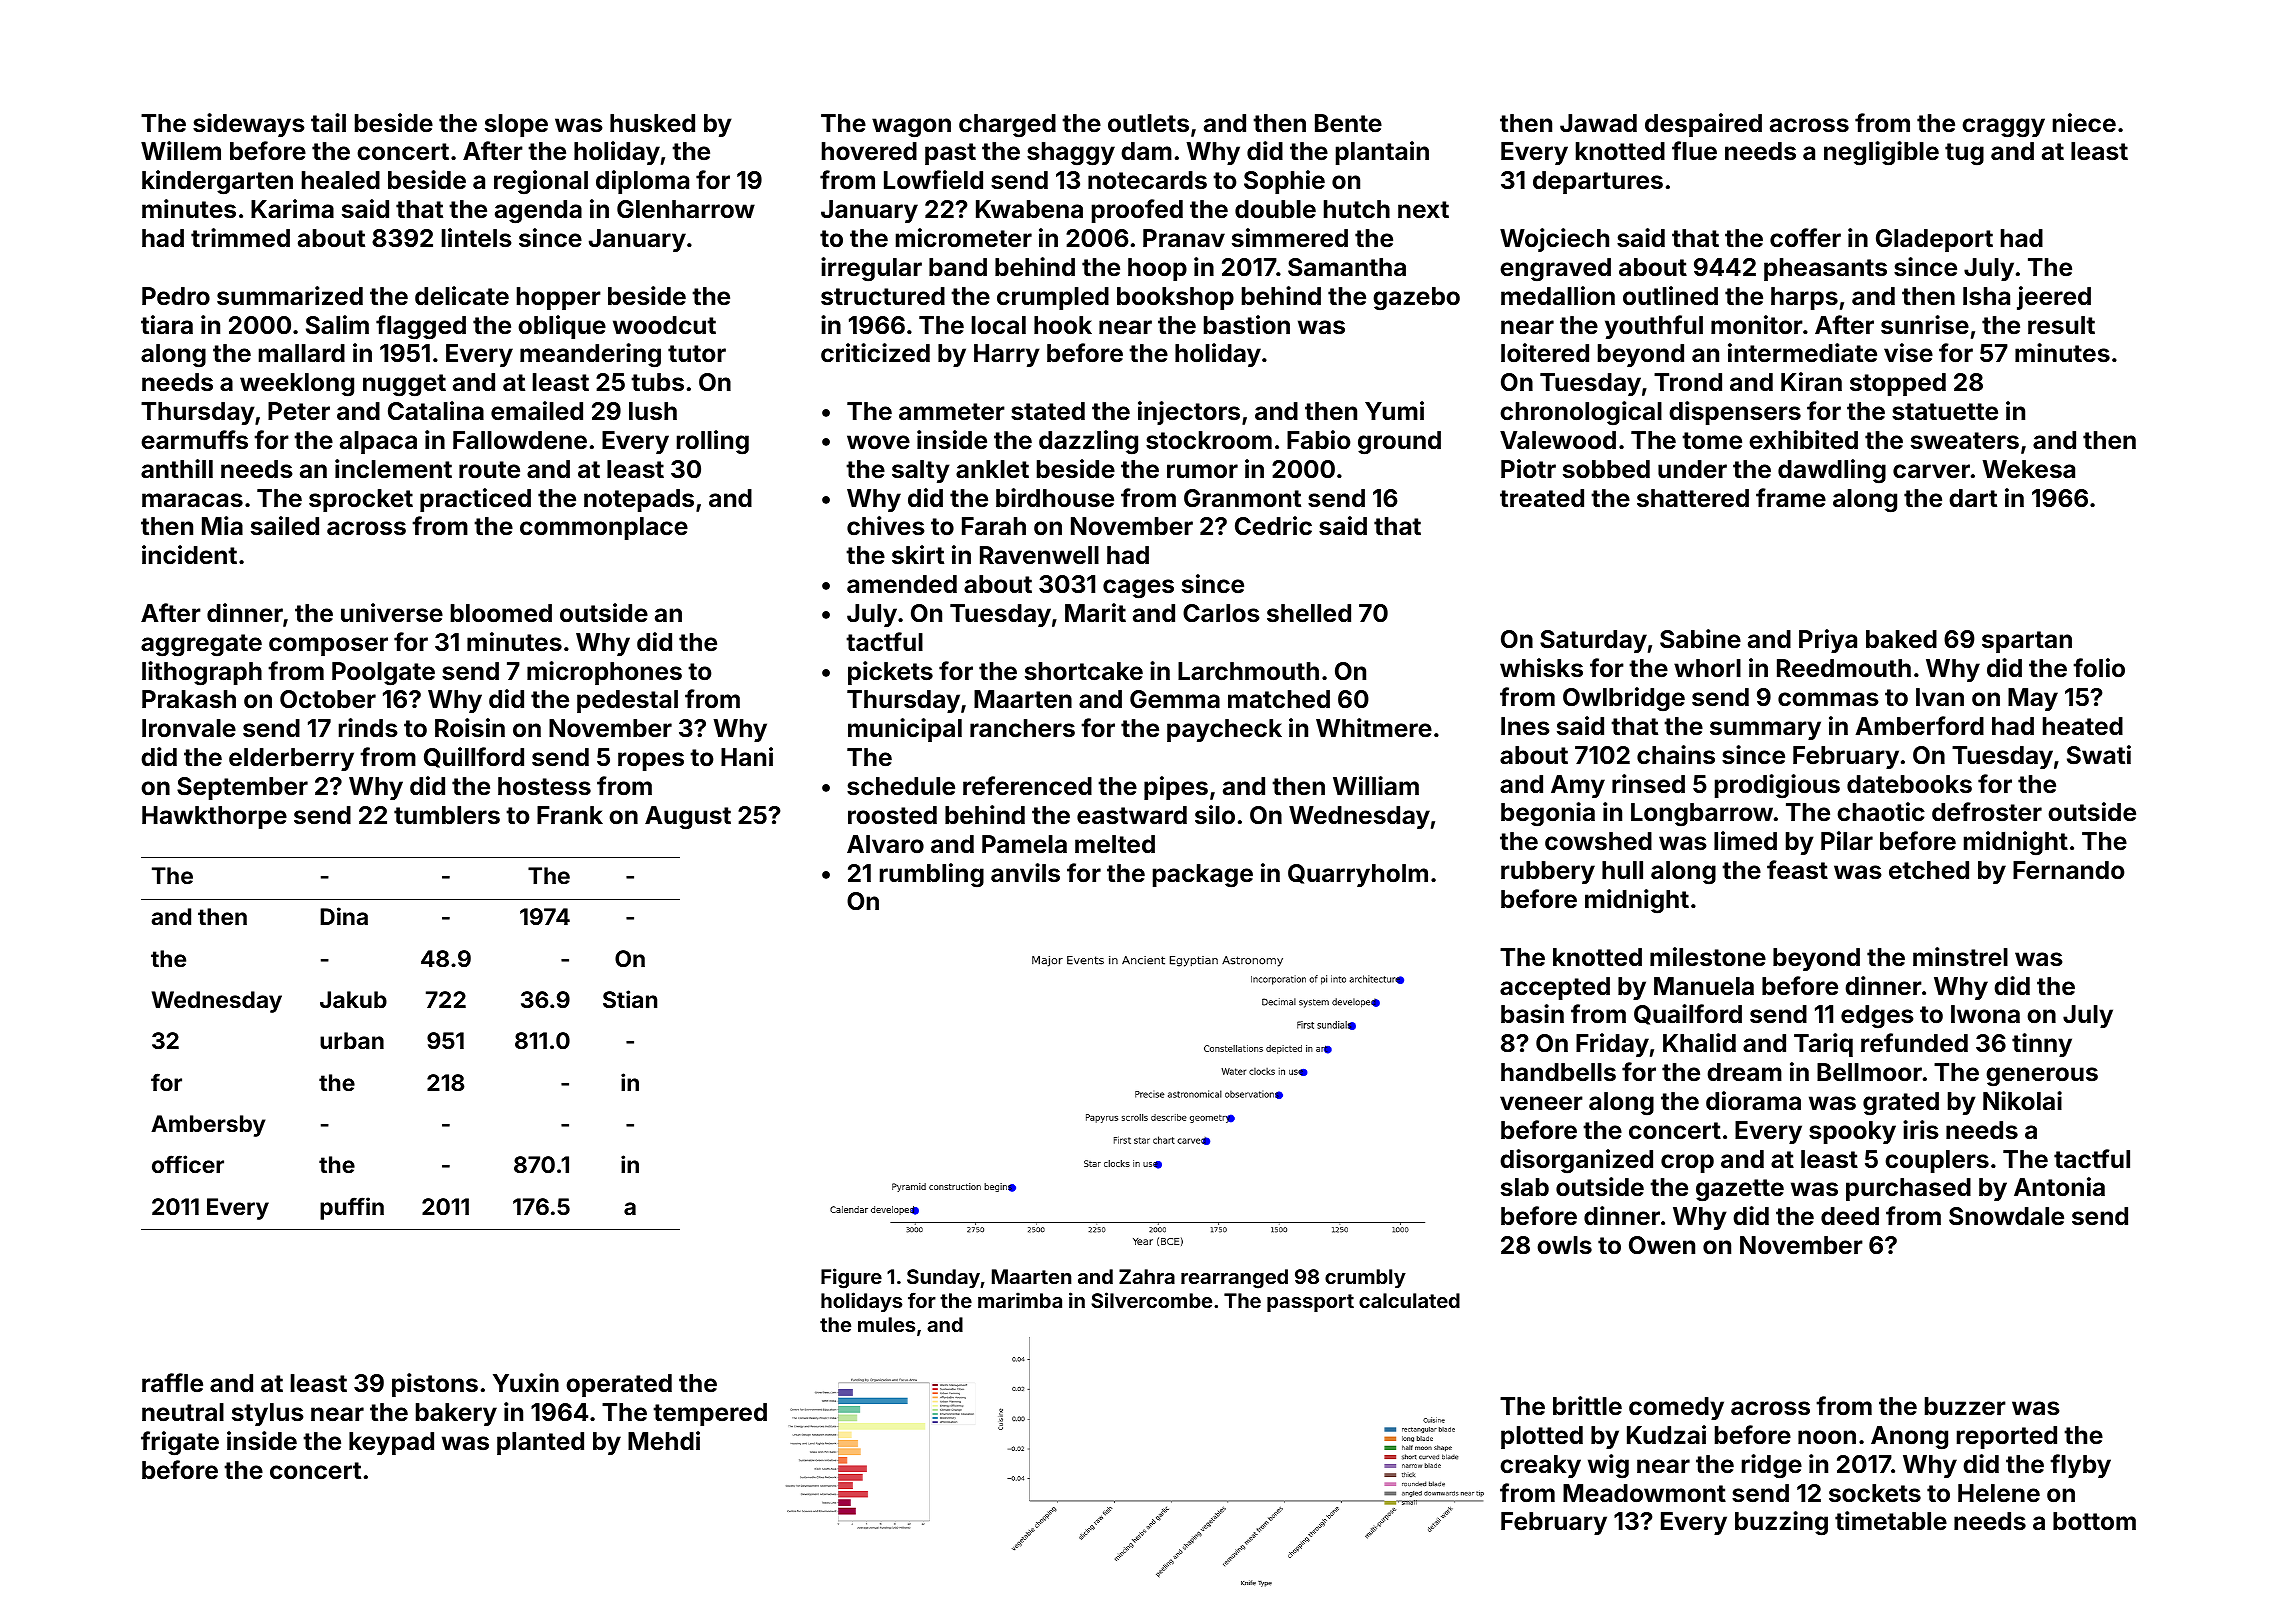 Image resolution: width=2282 pixels, height=1614 pixels. I want to click on elderberry, so click(291, 759).
